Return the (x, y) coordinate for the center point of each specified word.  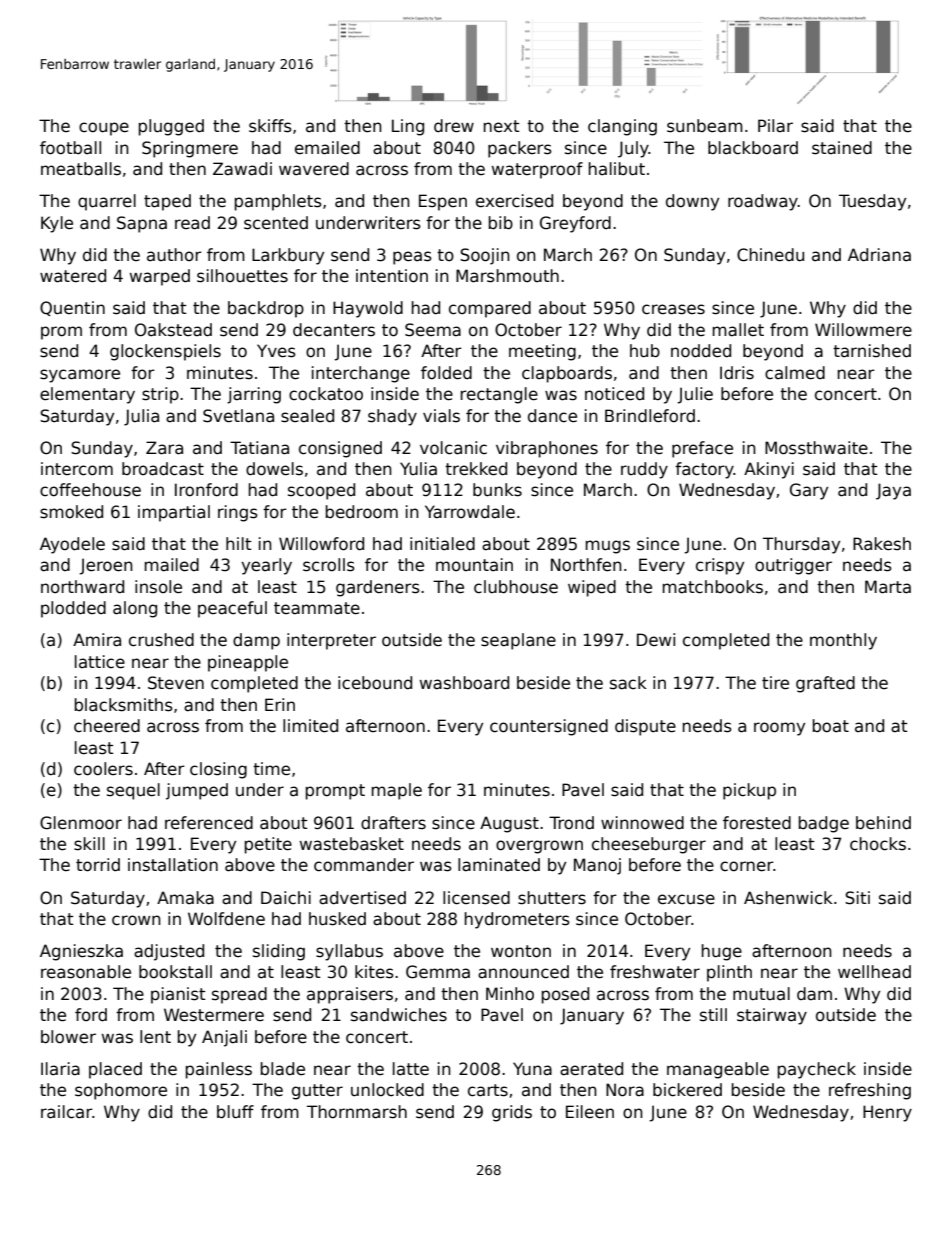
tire (775, 683)
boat (831, 726)
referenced (209, 823)
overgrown (539, 847)
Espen (443, 202)
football (70, 148)
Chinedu (770, 255)
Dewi (656, 640)
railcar (67, 1112)
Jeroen (106, 566)
